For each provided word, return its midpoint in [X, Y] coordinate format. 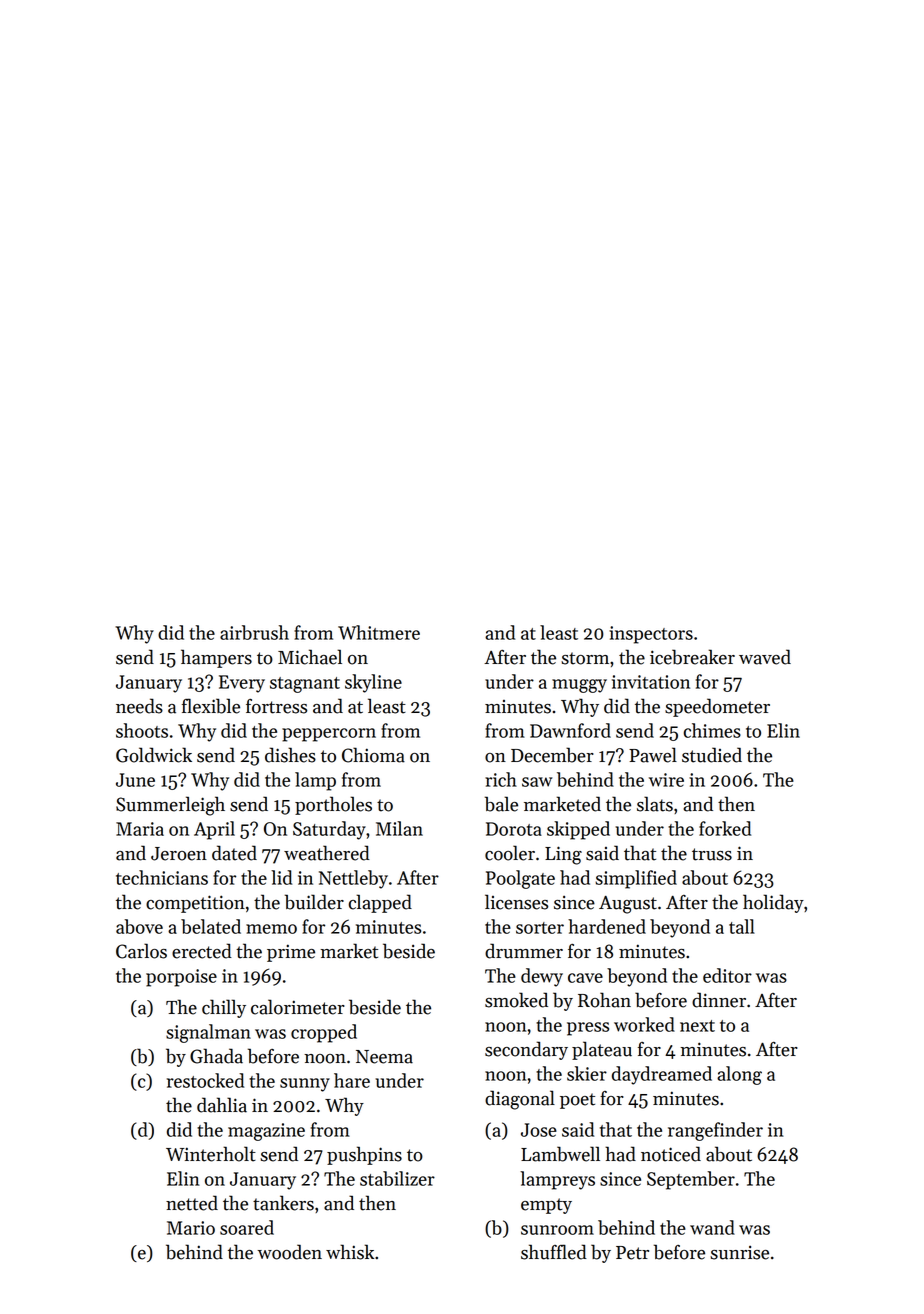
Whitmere [379, 632]
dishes [290, 755]
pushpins [364, 1155]
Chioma [373, 755]
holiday [773, 903]
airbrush [254, 632]
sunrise [739, 1253]
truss [712, 854]
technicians [162, 877]
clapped [380, 903]
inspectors [651, 635]
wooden [289, 1252]
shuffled [554, 1252]
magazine [266, 1132]
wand [712, 1227]
